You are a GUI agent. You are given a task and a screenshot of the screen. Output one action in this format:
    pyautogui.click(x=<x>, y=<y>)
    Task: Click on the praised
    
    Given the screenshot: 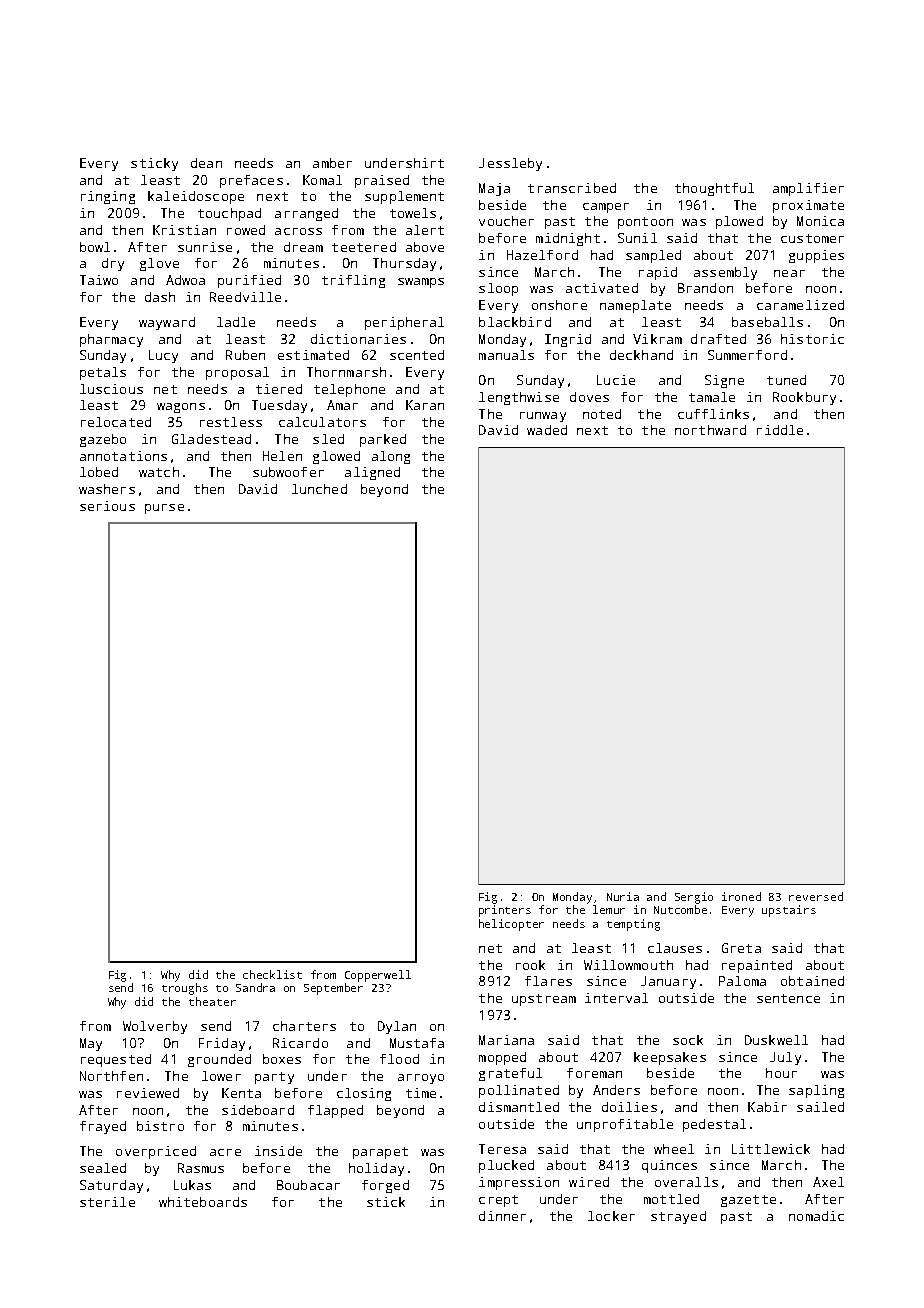 What is the action you would take?
    pyautogui.click(x=382, y=181)
